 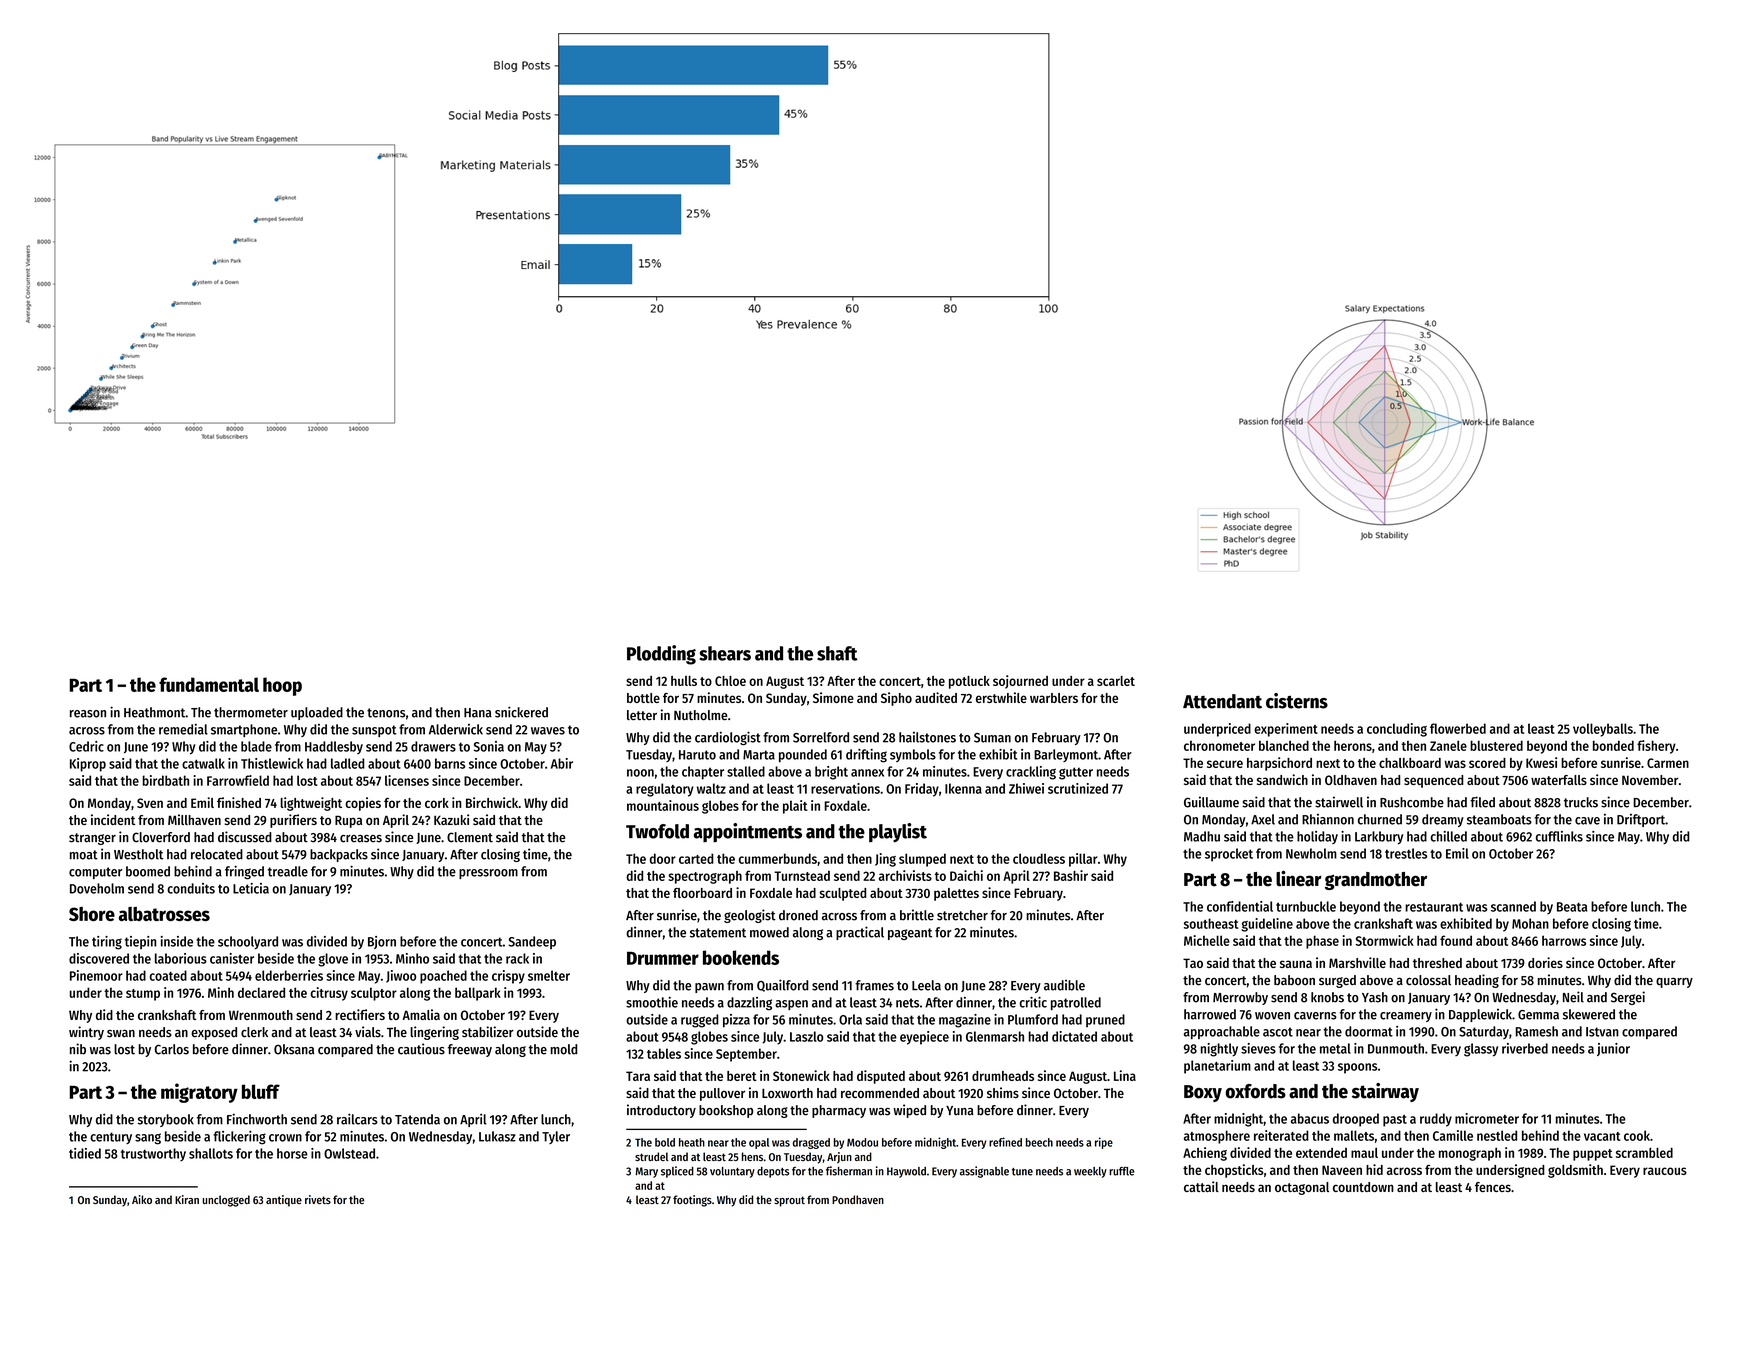 What do you see at coordinates (214, 1033) in the screenshot?
I see `exposed` at bounding box center [214, 1033].
